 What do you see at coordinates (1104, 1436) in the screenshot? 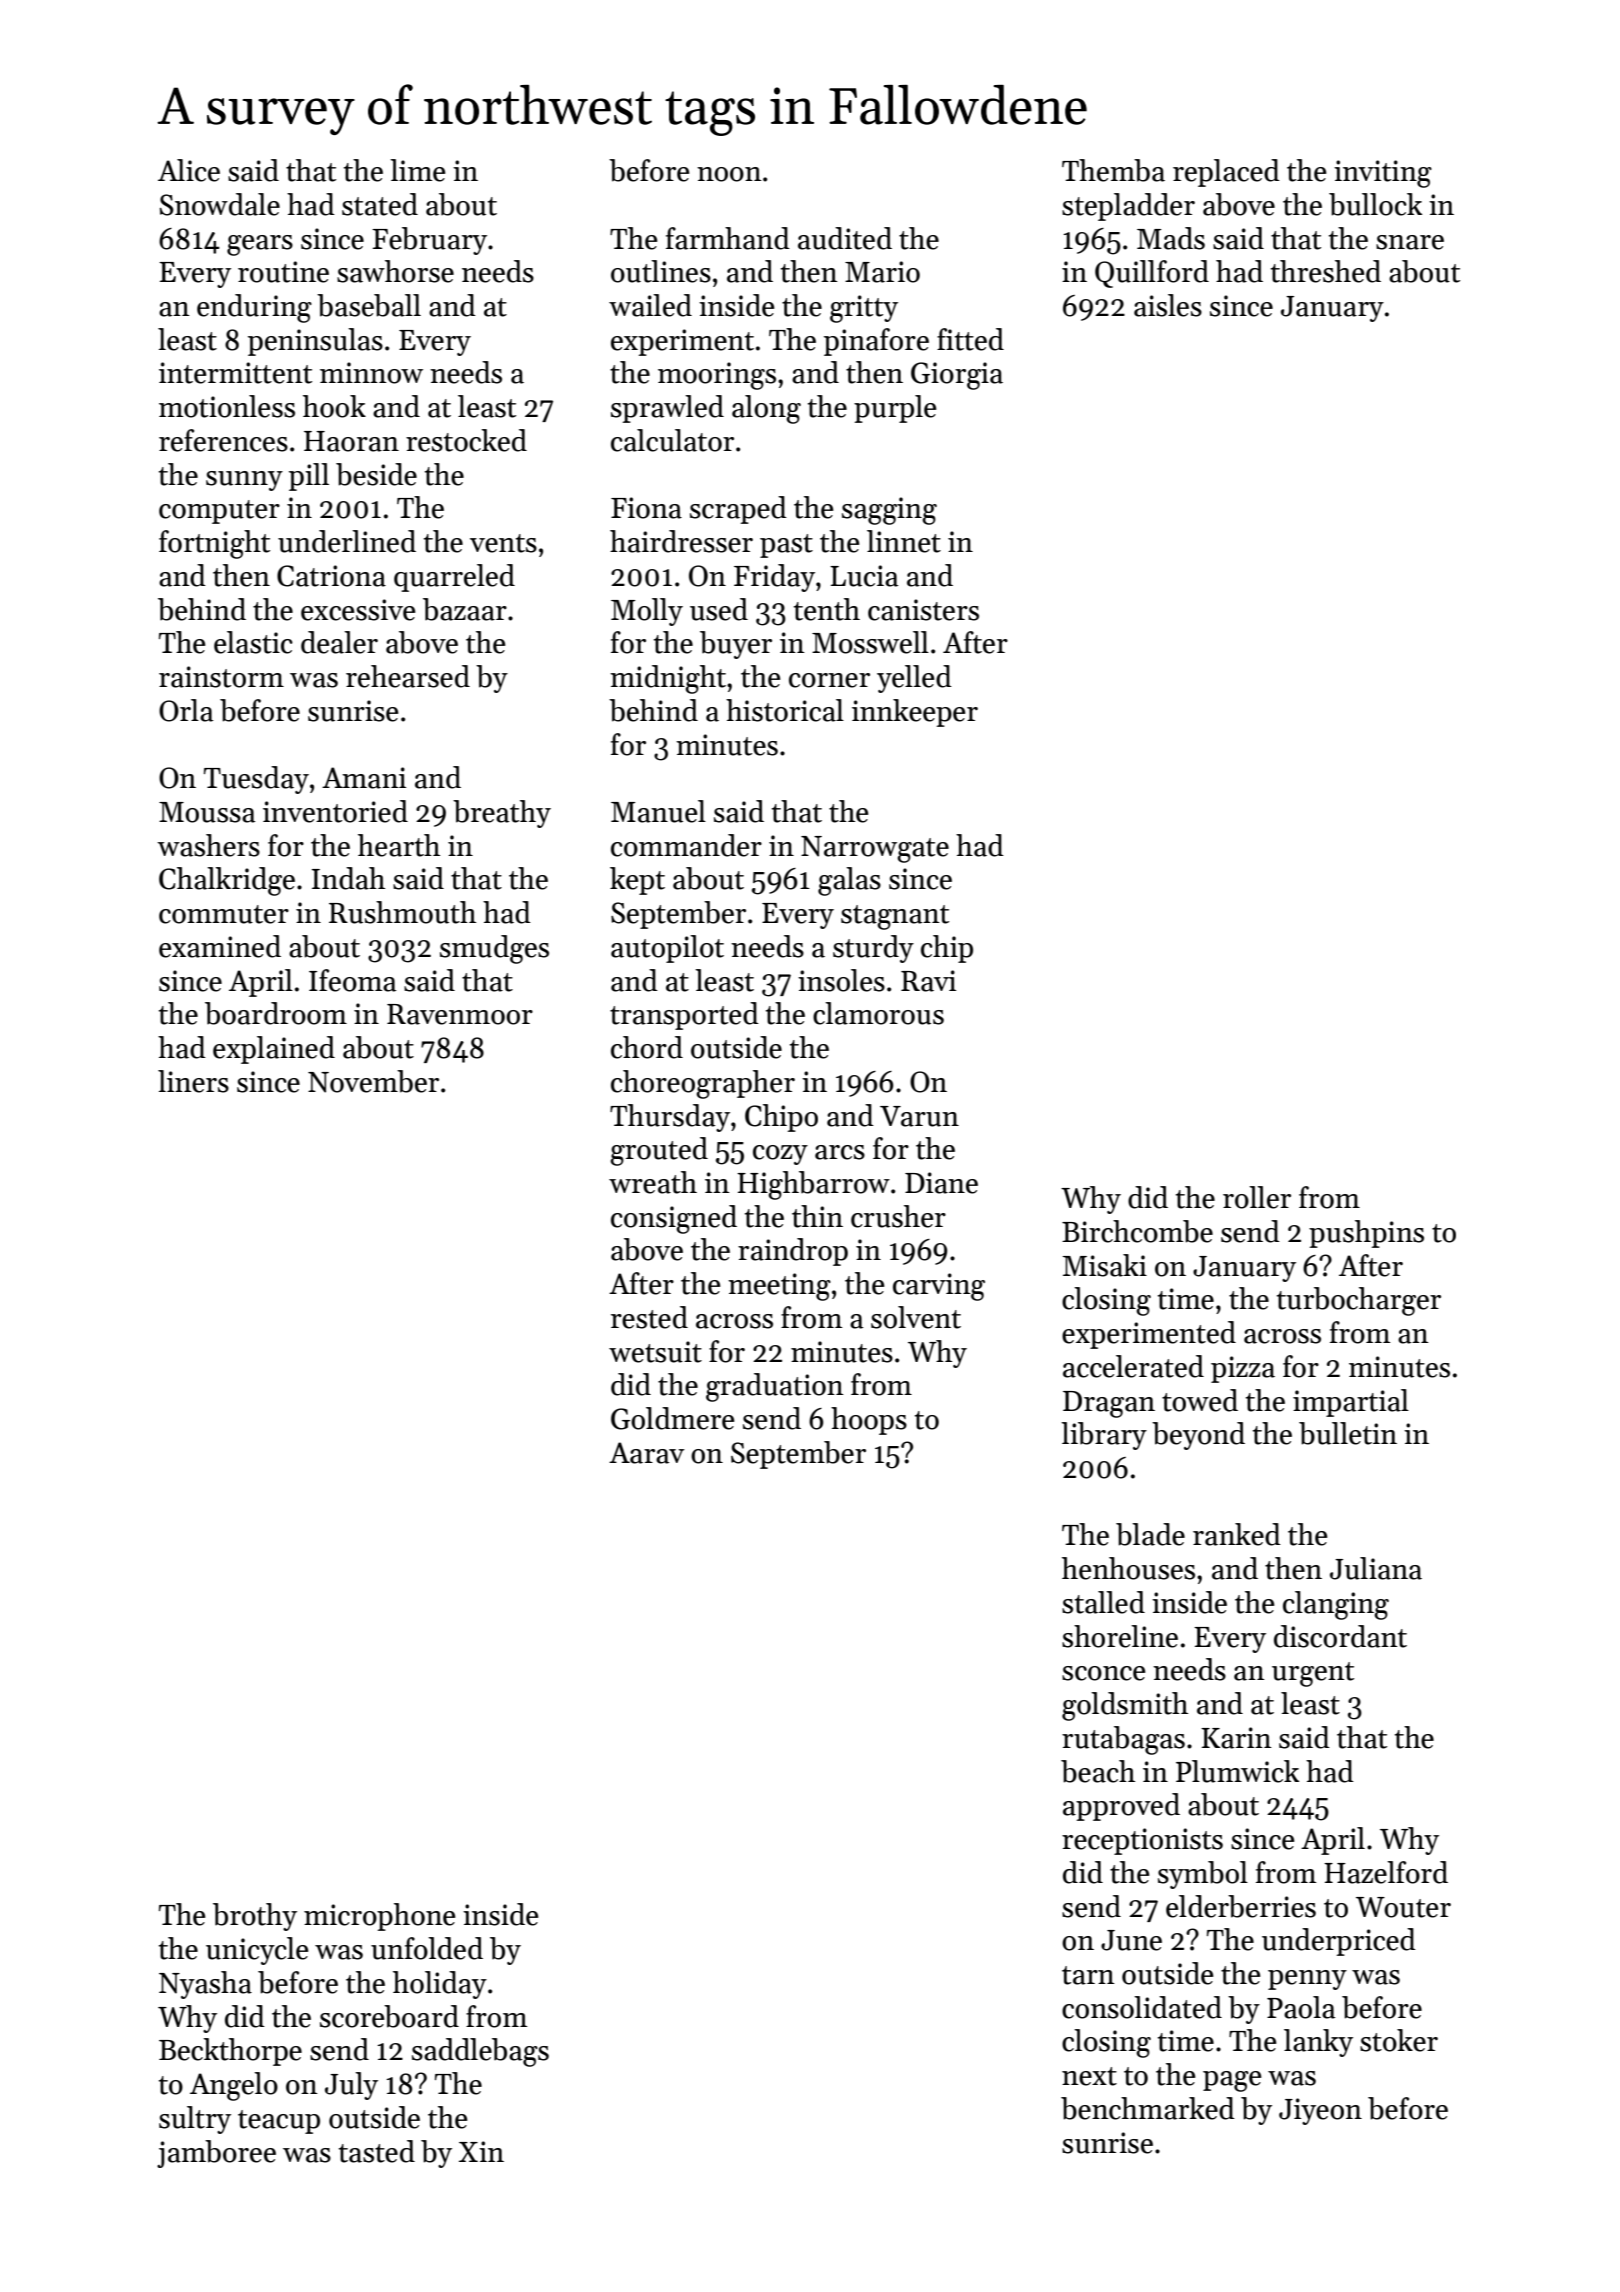
I see `library` at bounding box center [1104, 1436].
